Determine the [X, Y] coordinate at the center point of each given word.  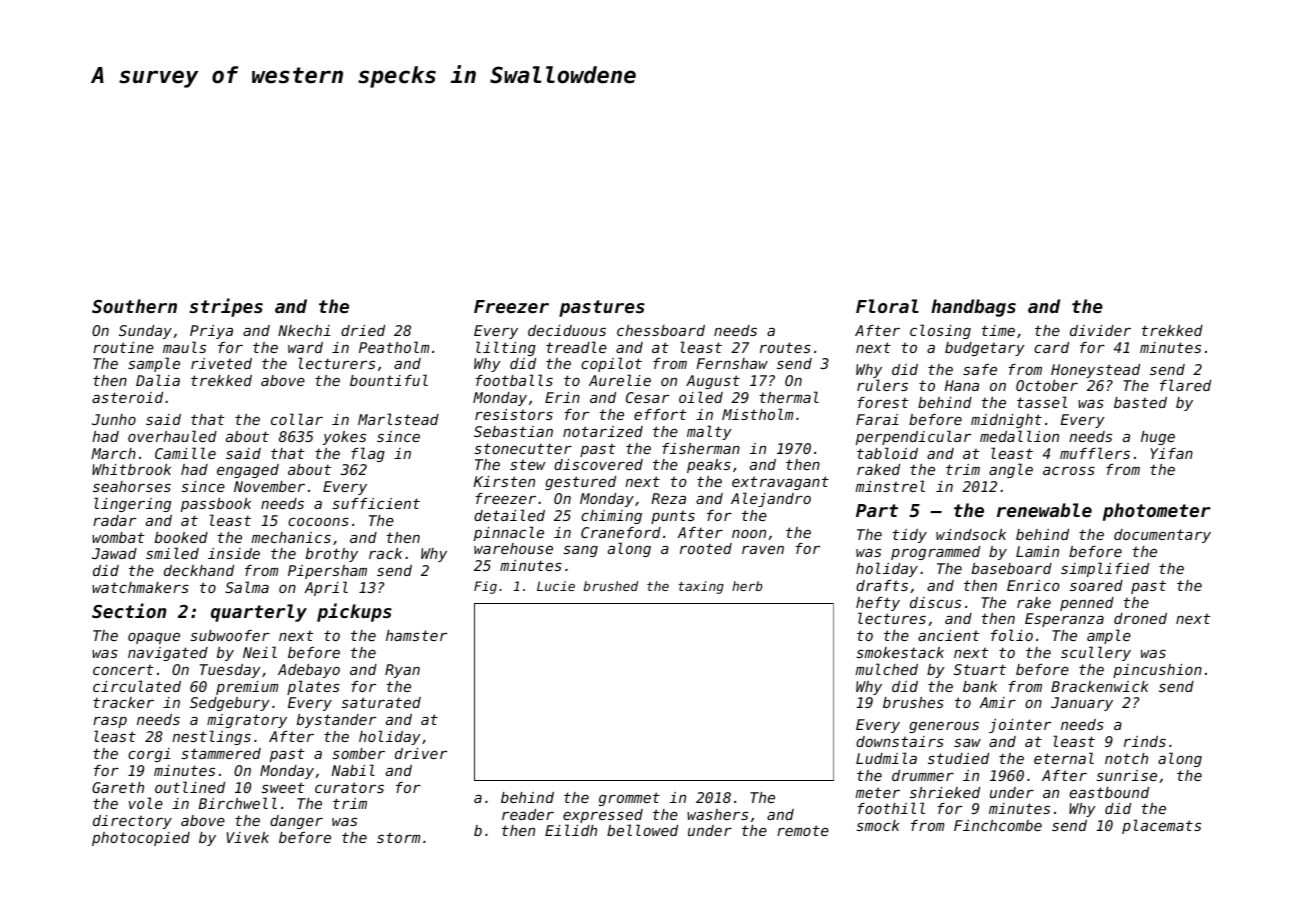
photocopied [141, 839]
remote [803, 830]
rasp [110, 722]
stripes [226, 307]
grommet [629, 799]
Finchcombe [998, 825]
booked [181, 537]
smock [878, 825]
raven [763, 550]
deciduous [567, 330]
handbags [973, 308]
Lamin [1037, 551]
